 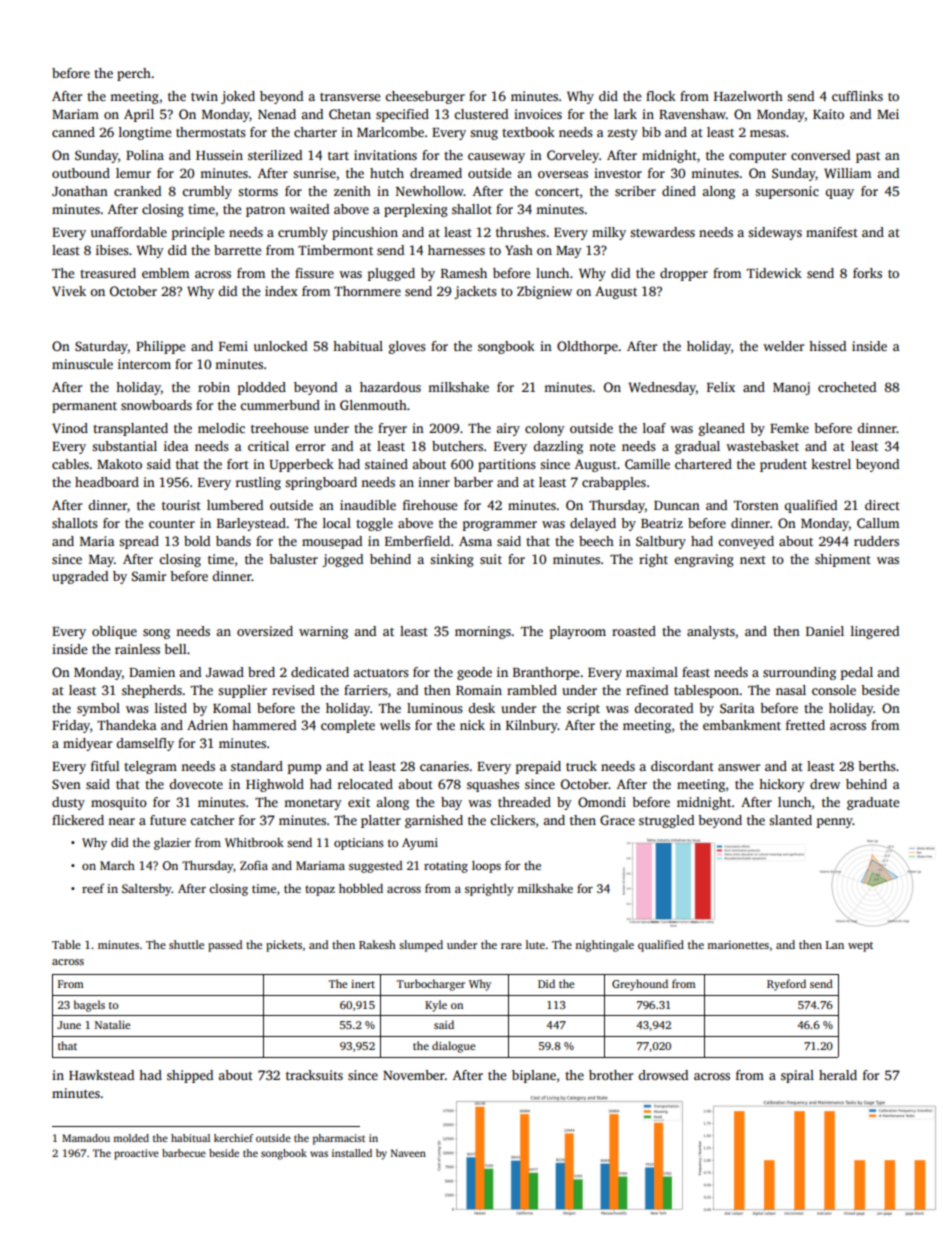 What do you see at coordinates (451, 803) in the screenshot?
I see `bay` at bounding box center [451, 803].
